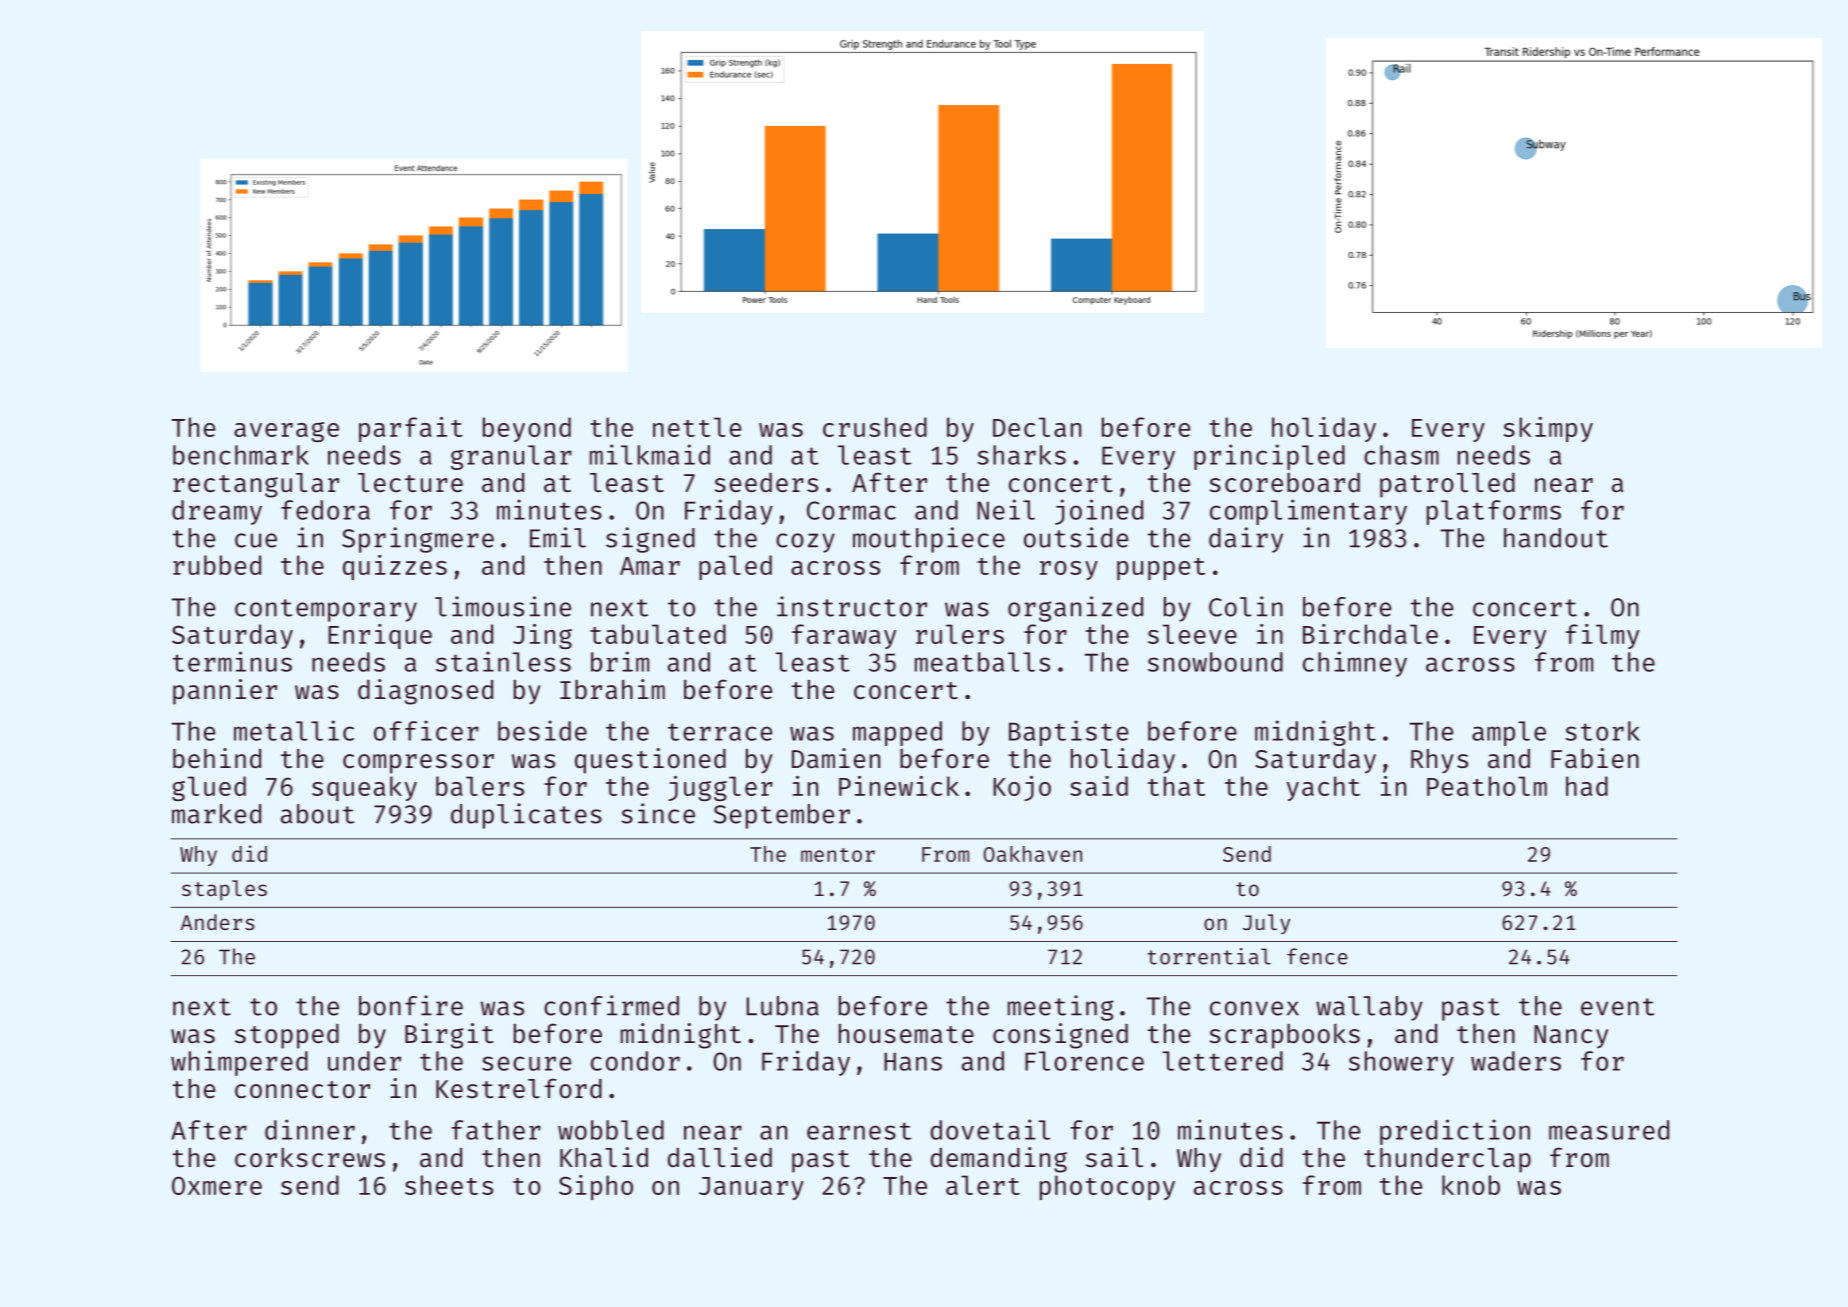 This image has height=1307, width=1848. What do you see at coordinates (1509, 733) in the image?
I see `ample` at bounding box center [1509, 733].
